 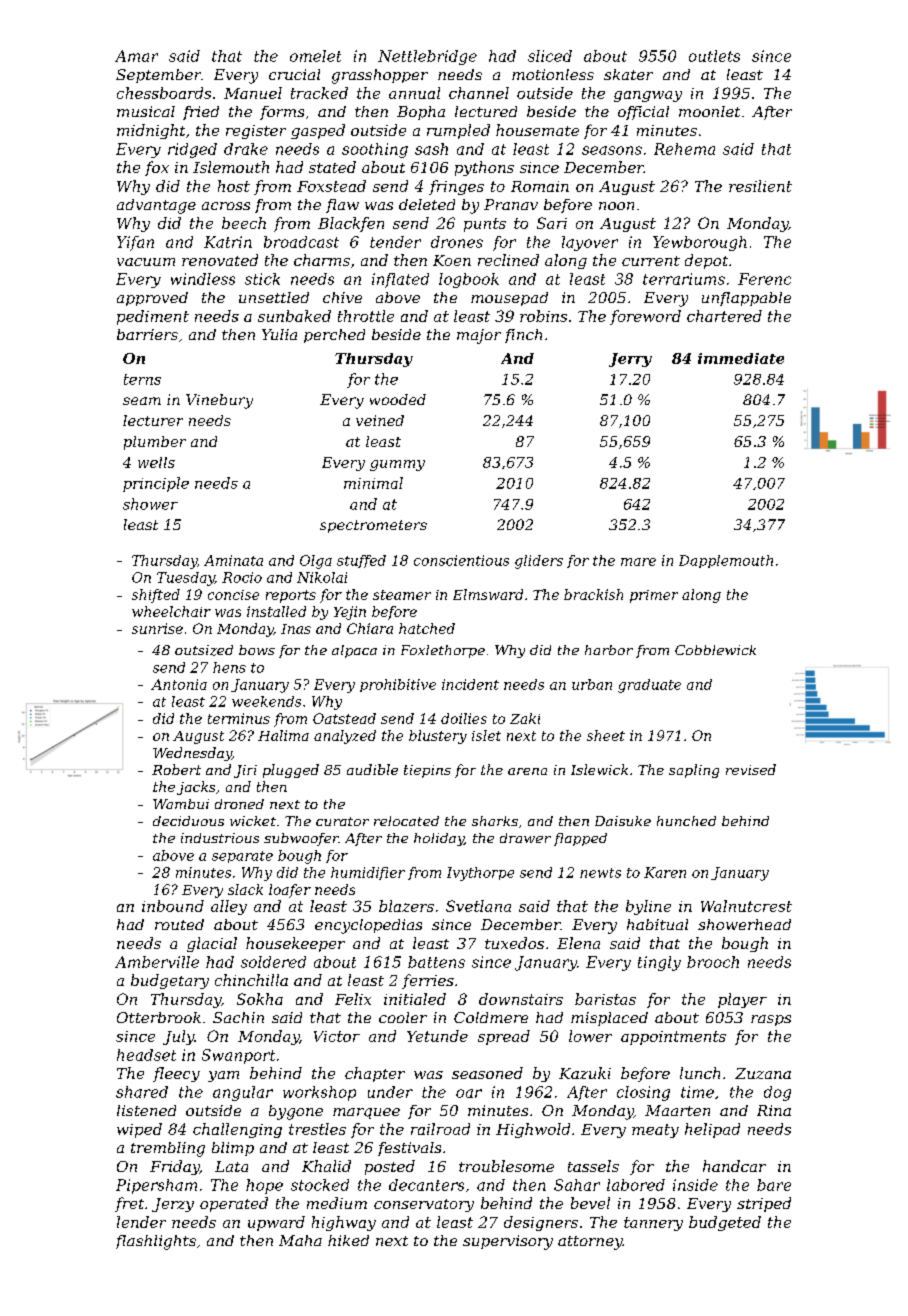 What do you see at coordinates (366, 1113) in the page?
I see `marquee` at bounding box center [366, 1113].
